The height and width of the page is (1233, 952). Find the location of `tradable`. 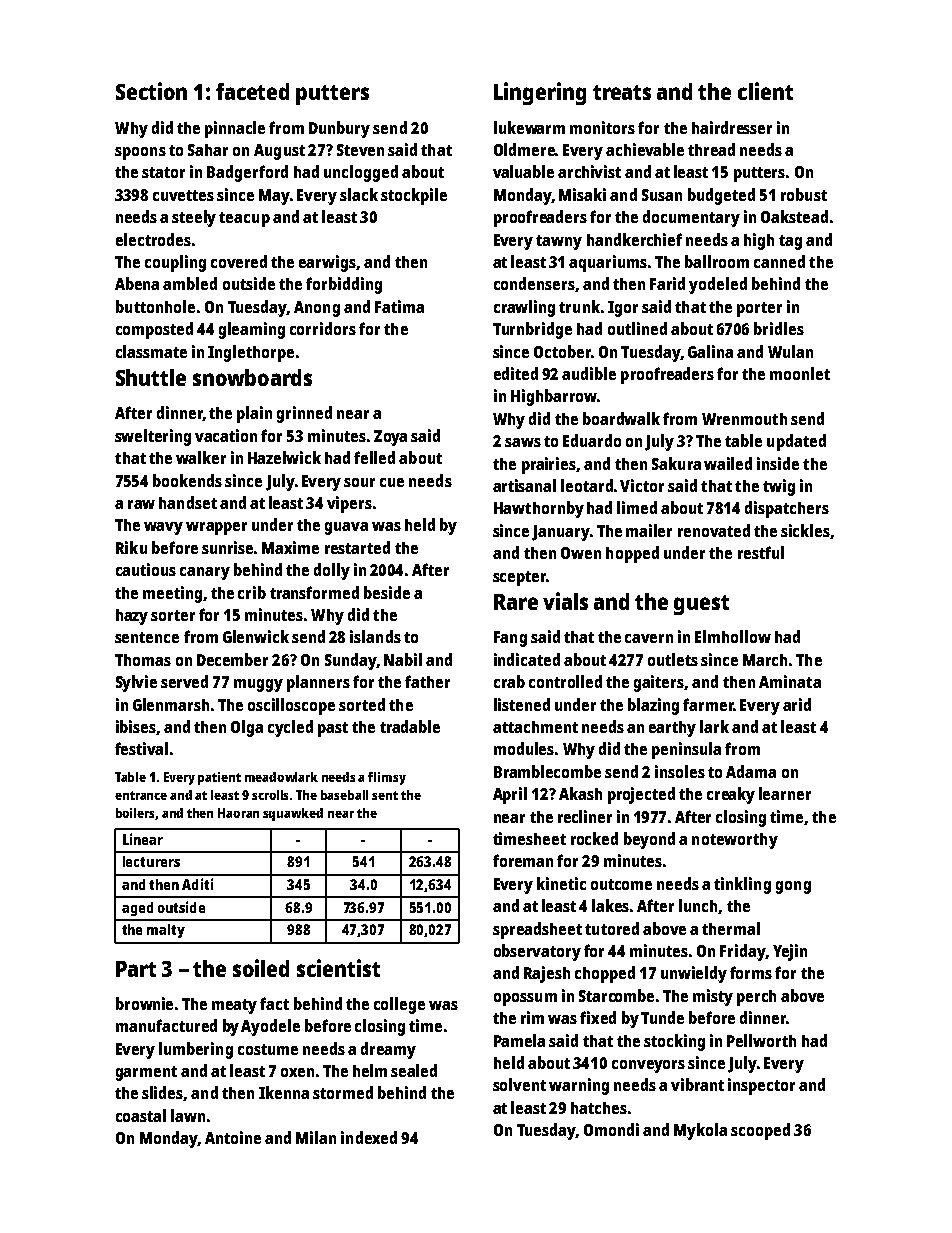

tradable is located at coordinates (410, 726).
